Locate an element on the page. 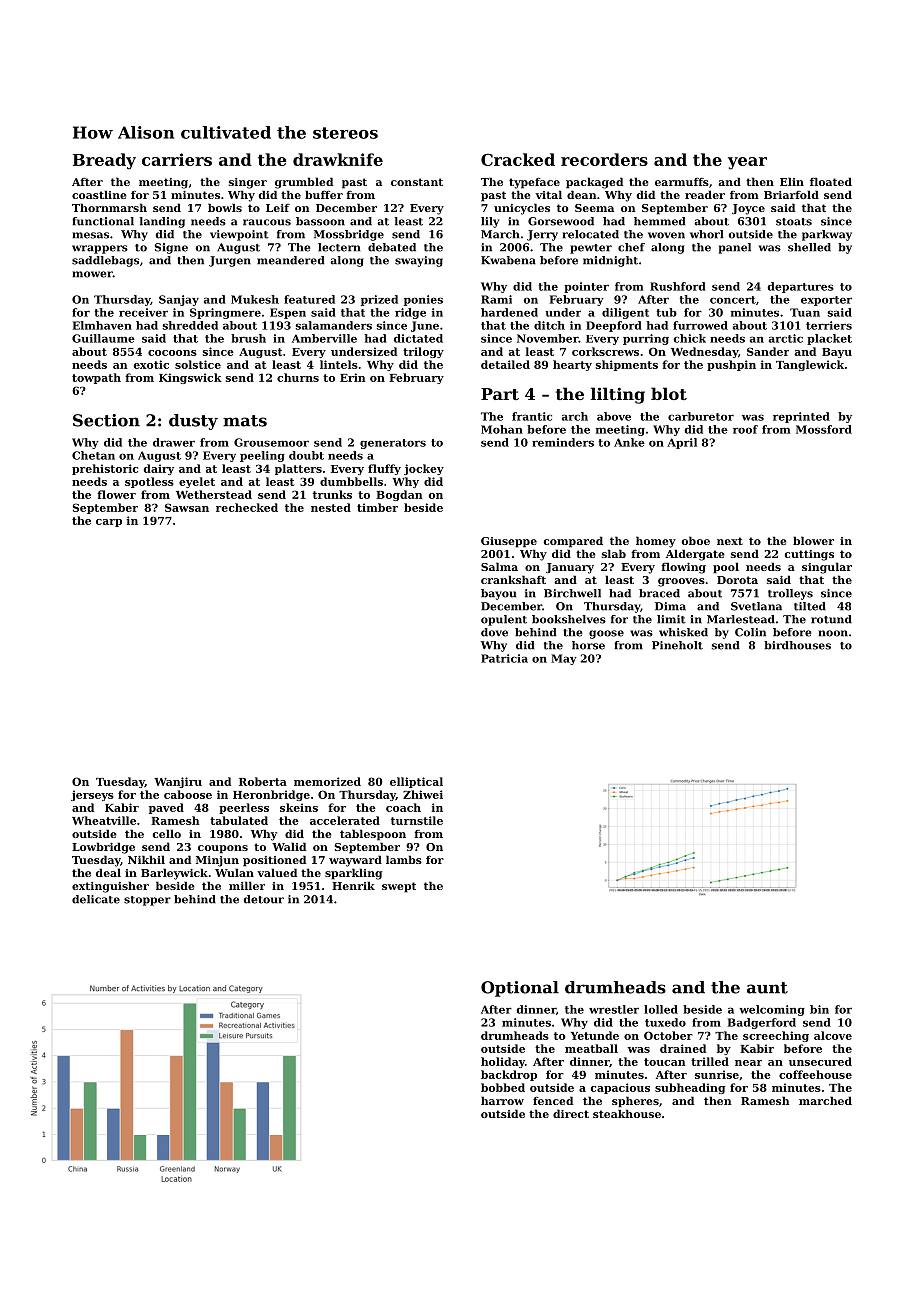 Image resolution: width=924 pixels, height=1308 pixels. constant is located at coordinates (417, 182).
